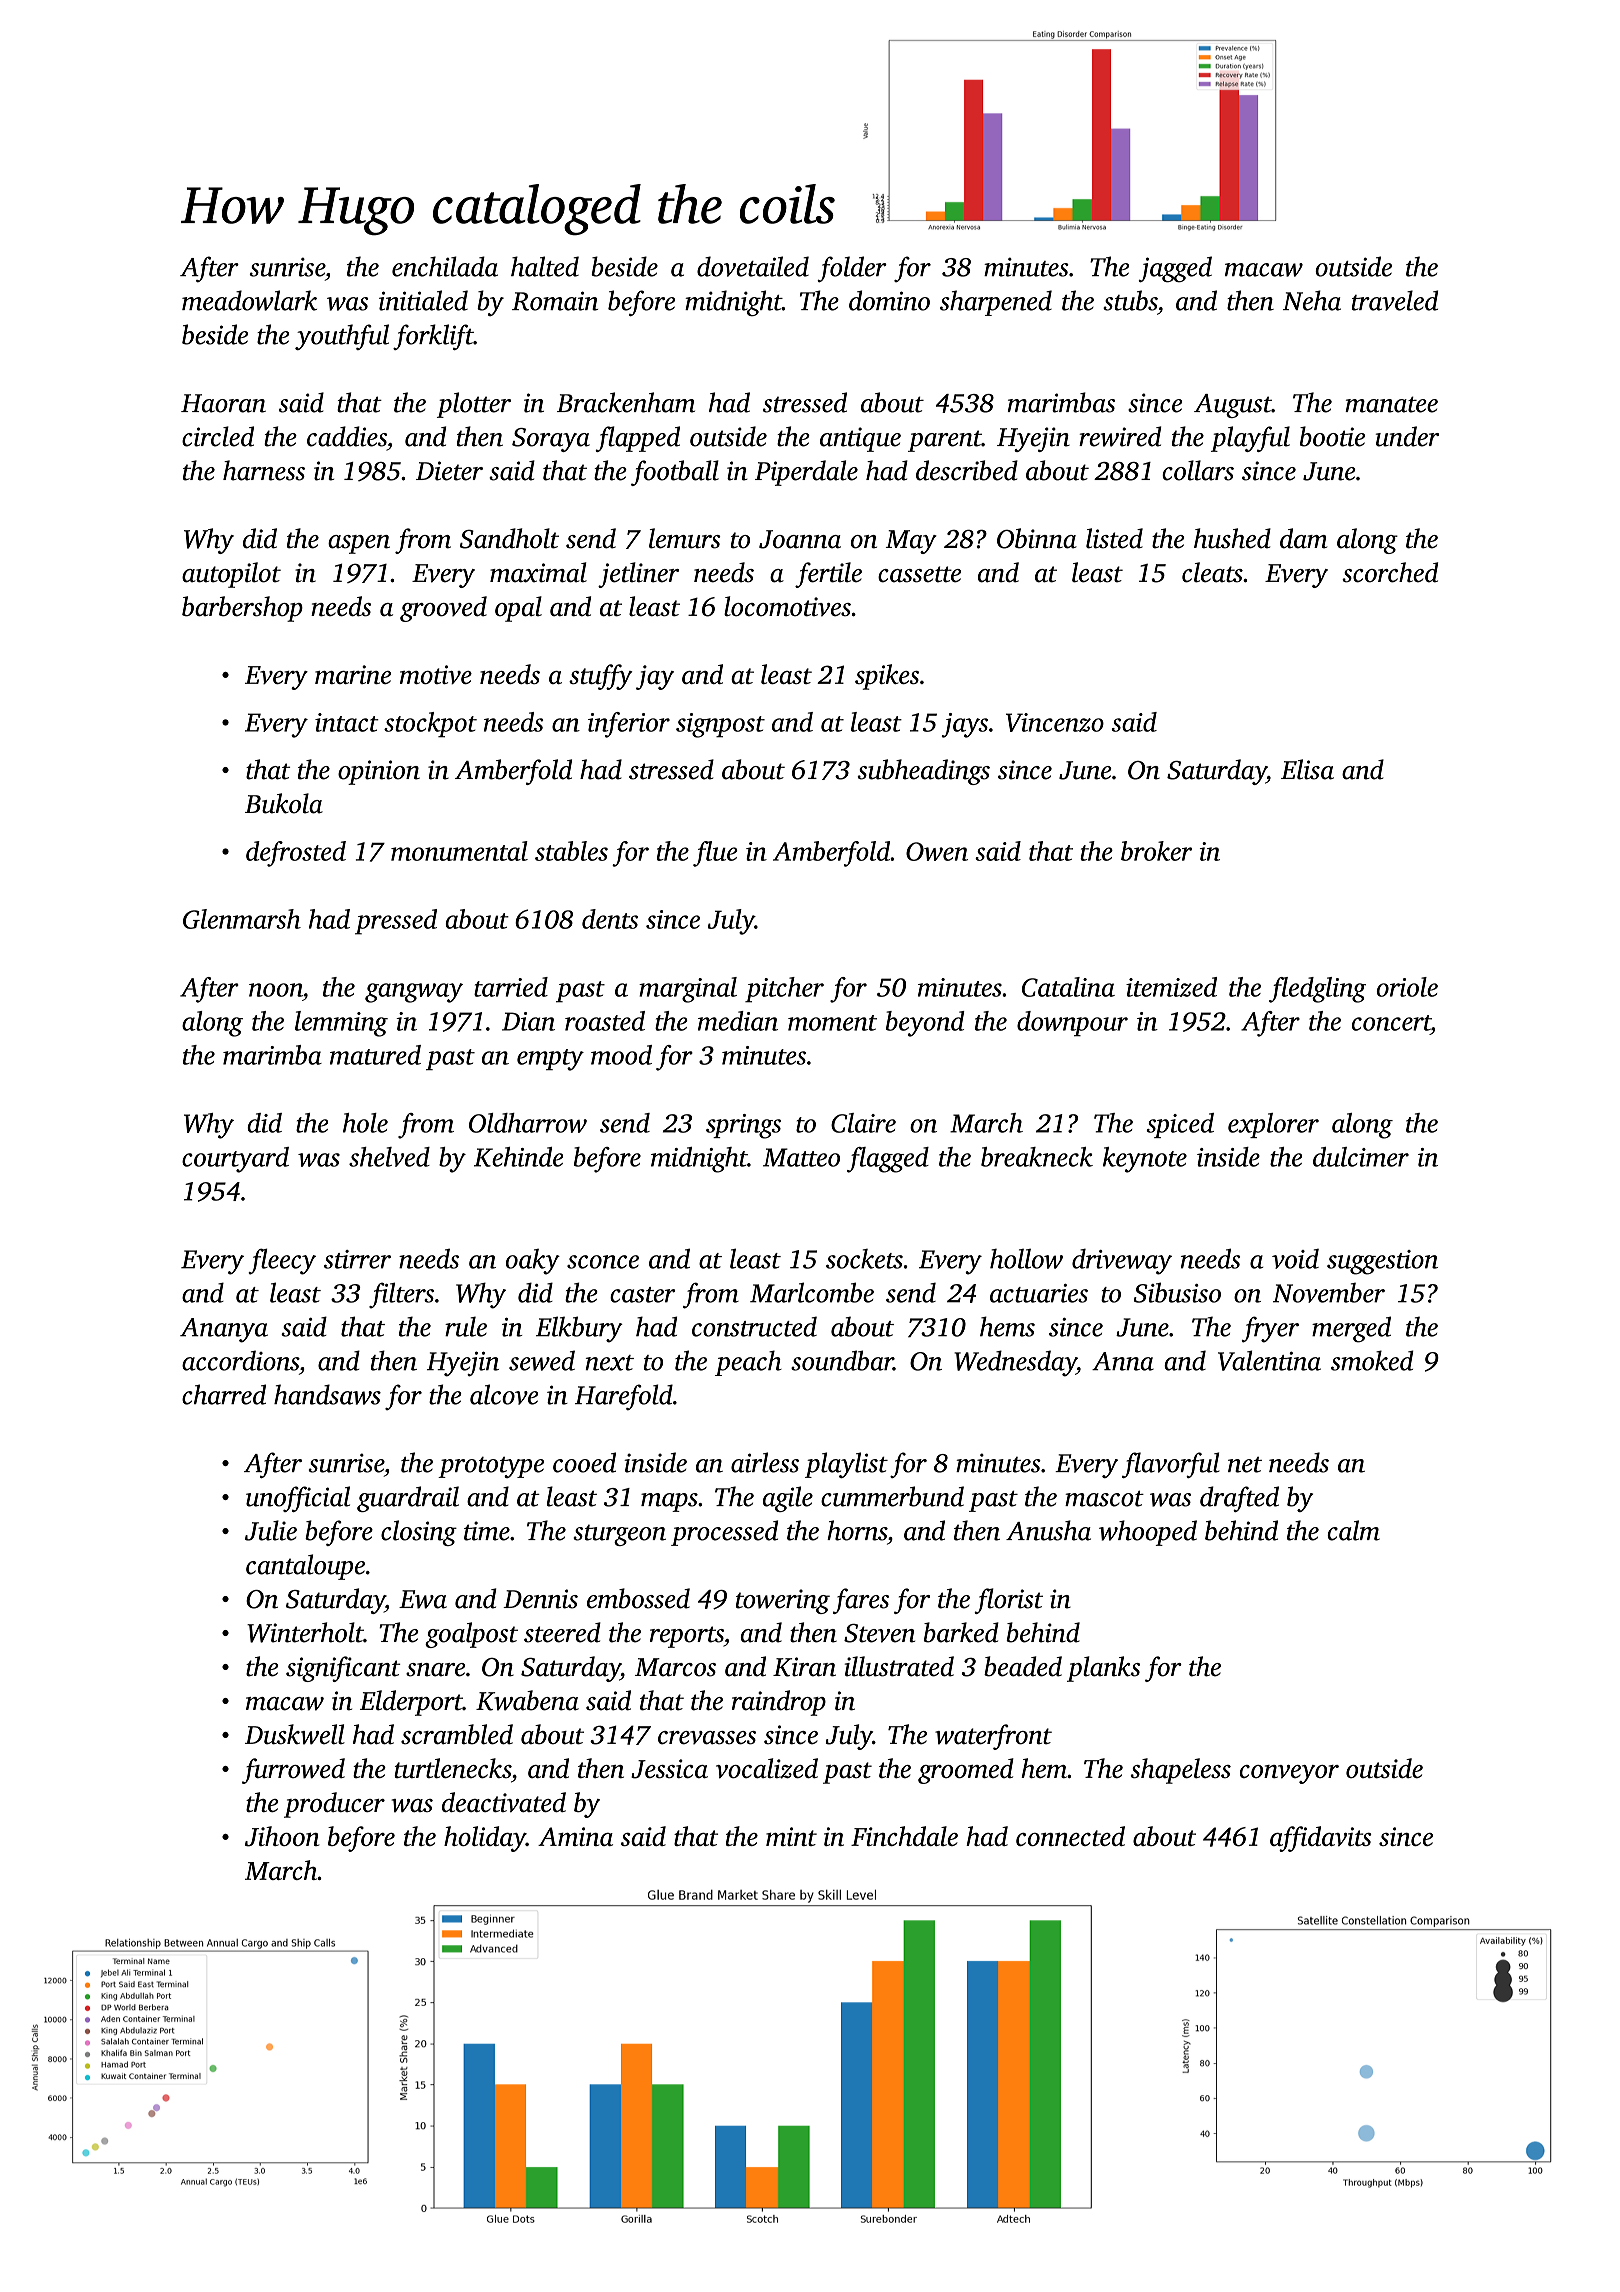  Describe the element at coordinates (1130, 300) in the document. I see `stubs` at that location.
